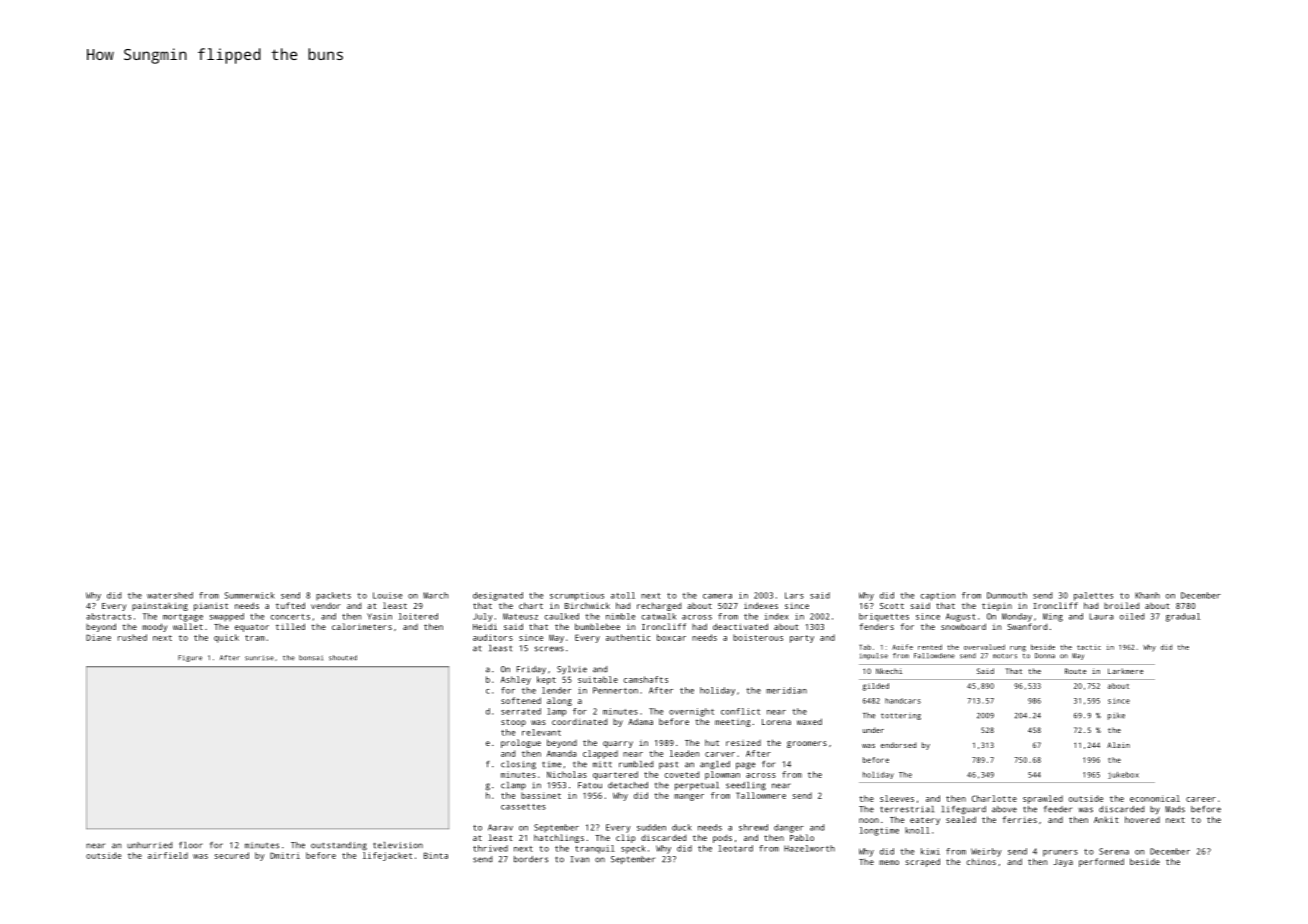  What do you see at coordinates (691, 712) in the page?
I see `overnight` at bounding box center [691, 712].
